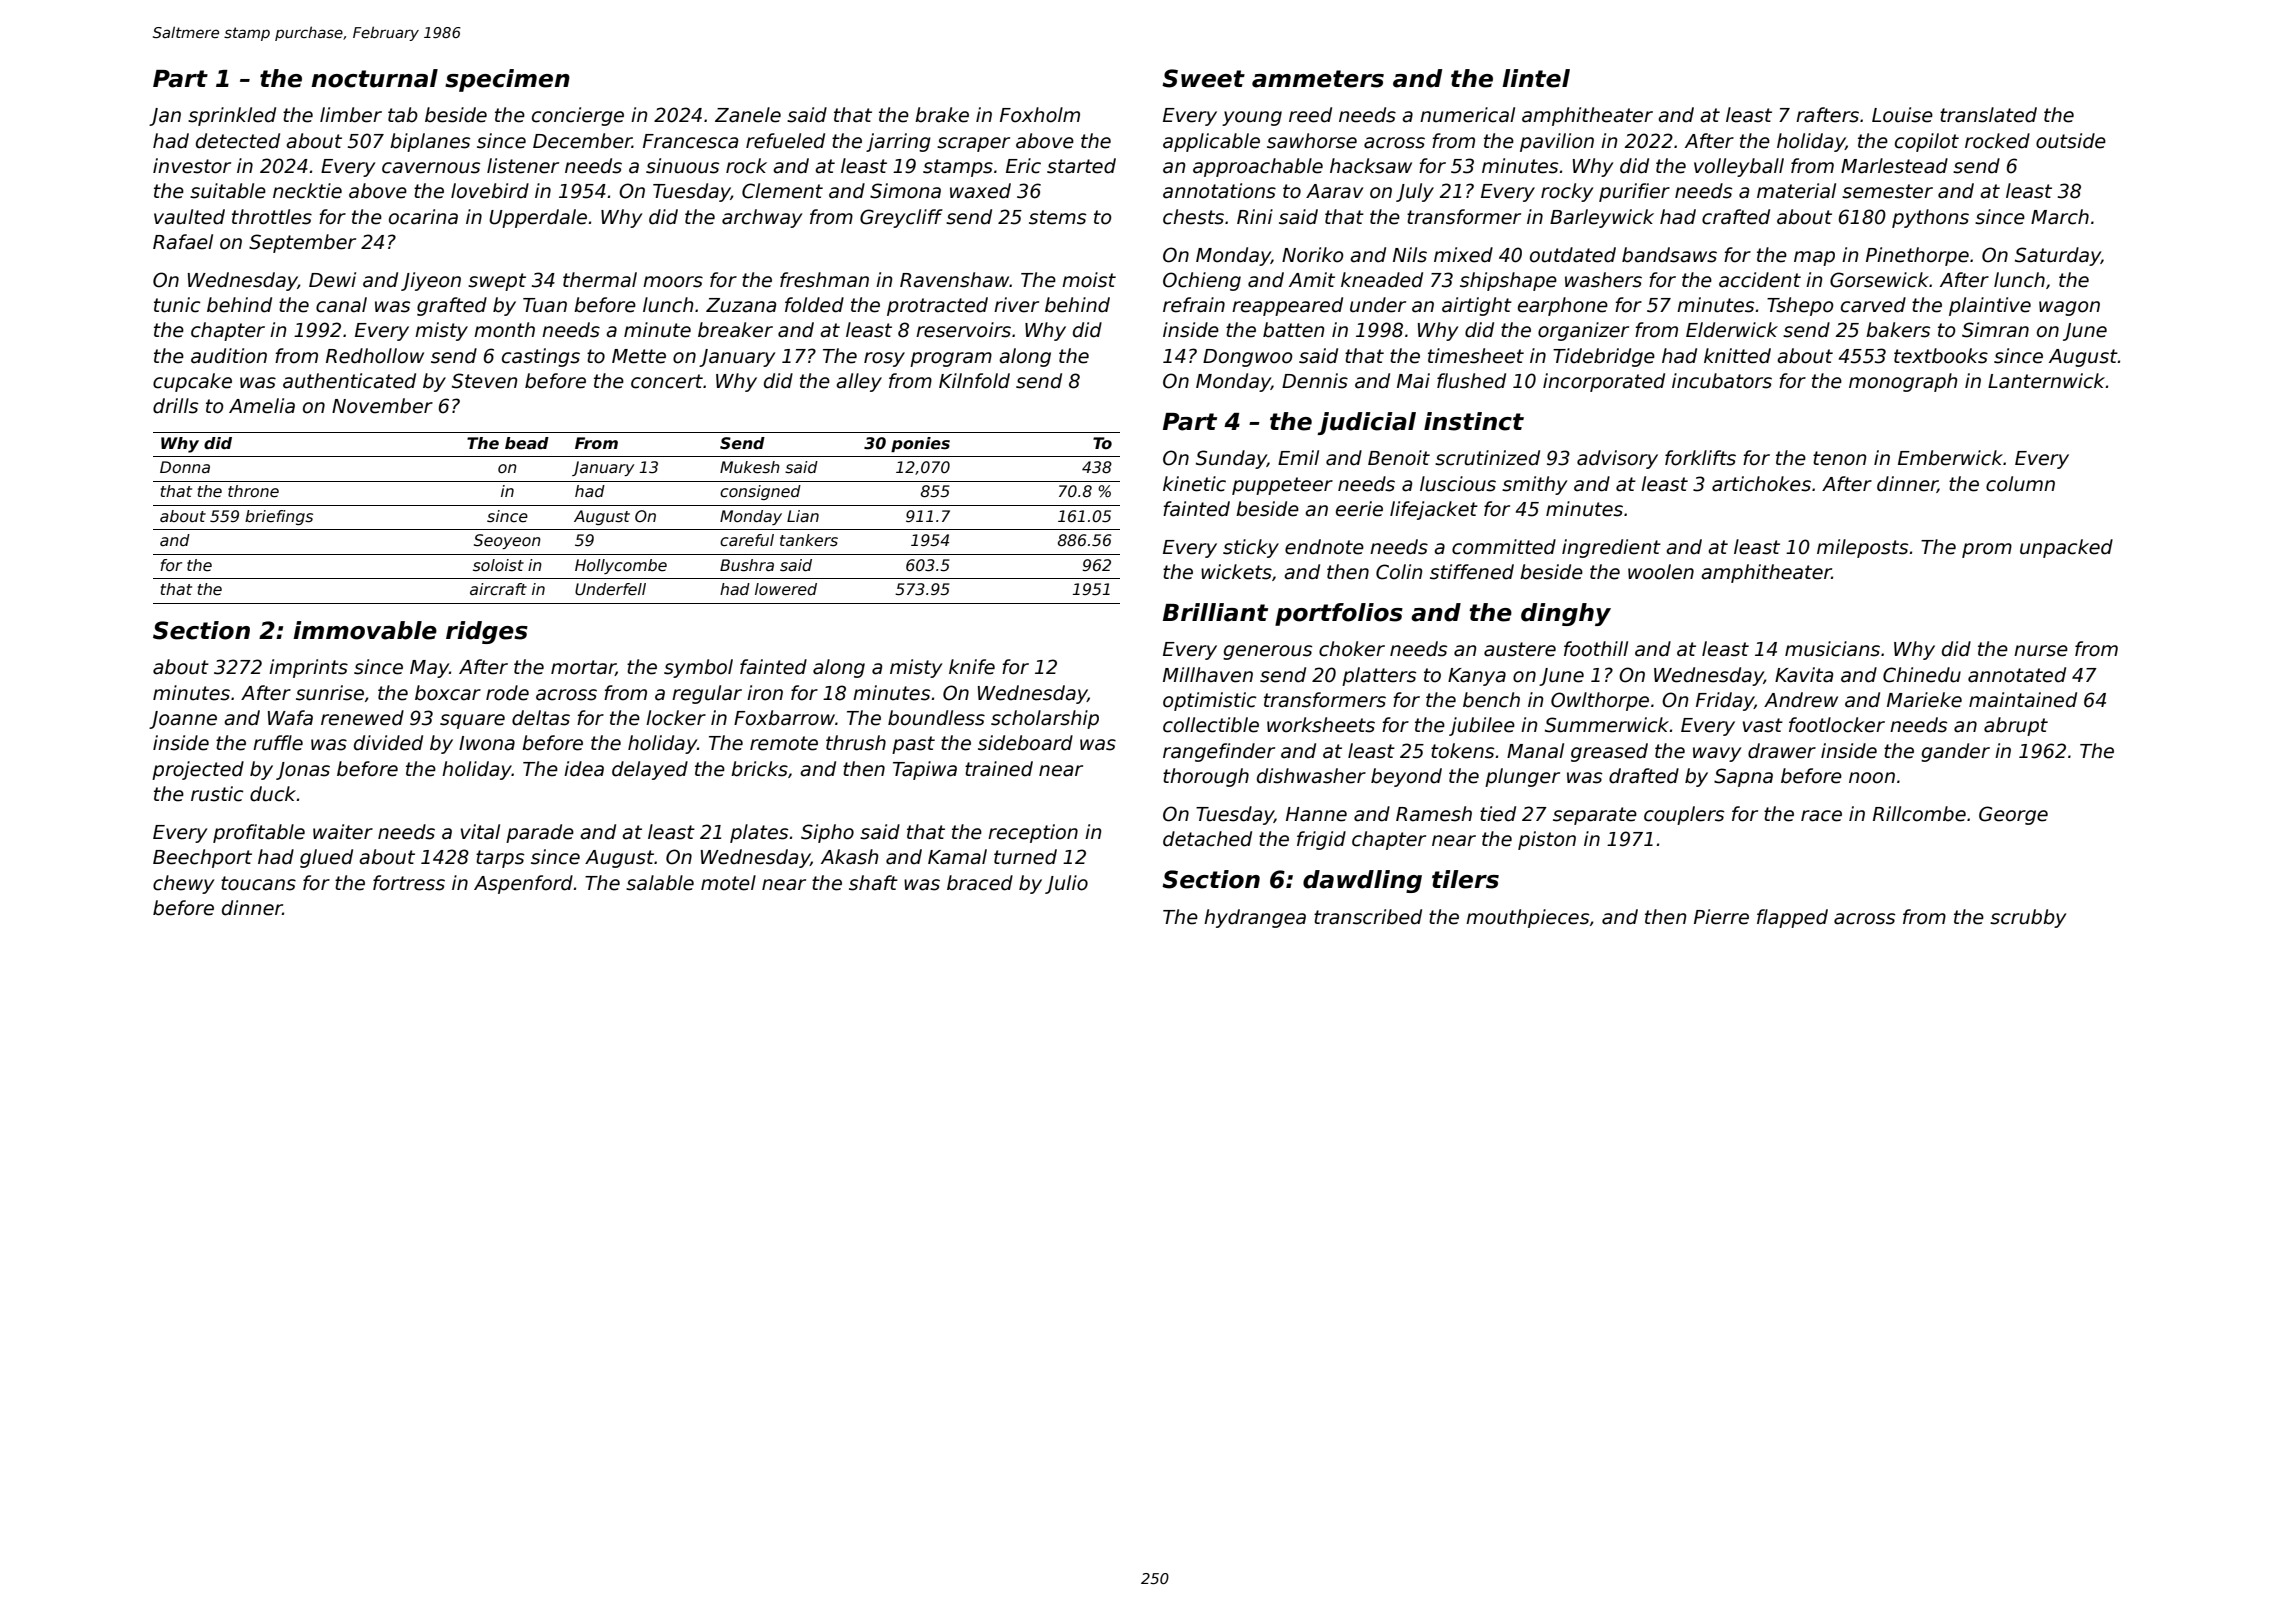  Describe the element at coordinates (498, 589) in the screenshot. I see `aircraft` at that location.
